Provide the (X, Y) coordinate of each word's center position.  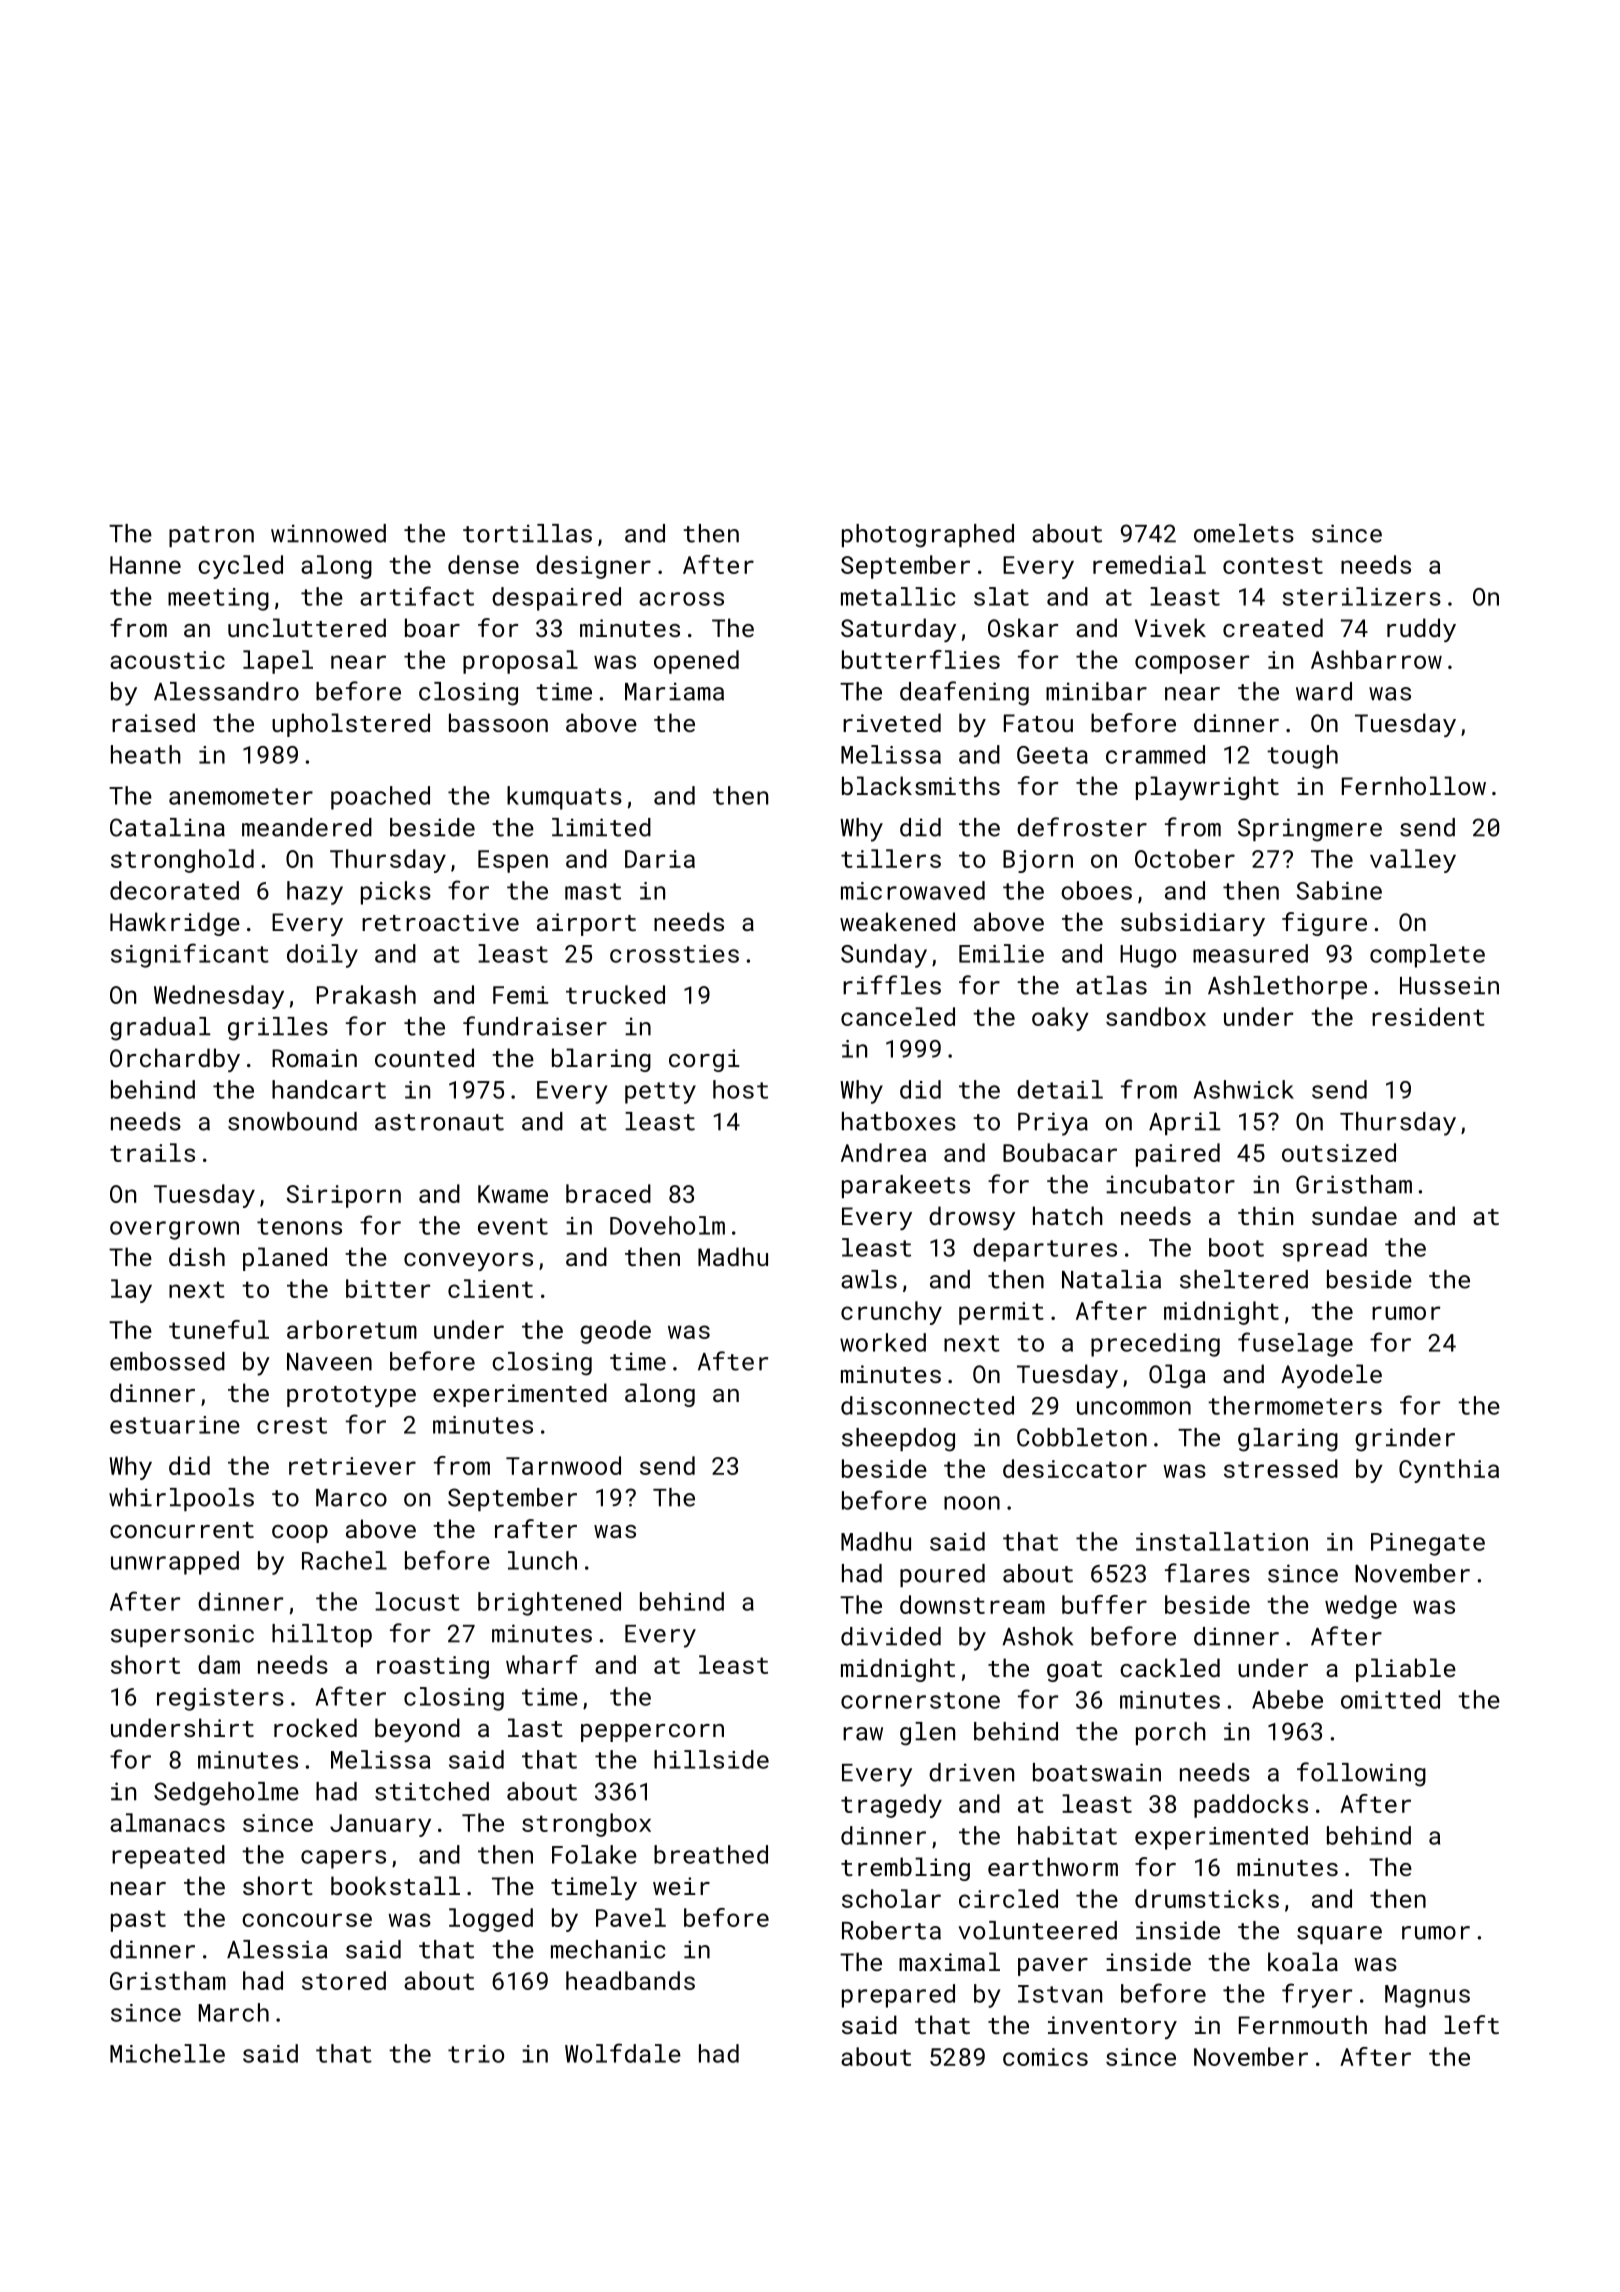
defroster (1082, 827)
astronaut (439, 1122)
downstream (972, 1604)
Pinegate (1428, 1544)
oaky (1060, 1019)
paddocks (1251, 1806)
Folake (594, 1854)
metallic (898, 596)
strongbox (586, 1825)
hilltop (322, 1635)
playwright (1207, 788)
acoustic (167, 660)
